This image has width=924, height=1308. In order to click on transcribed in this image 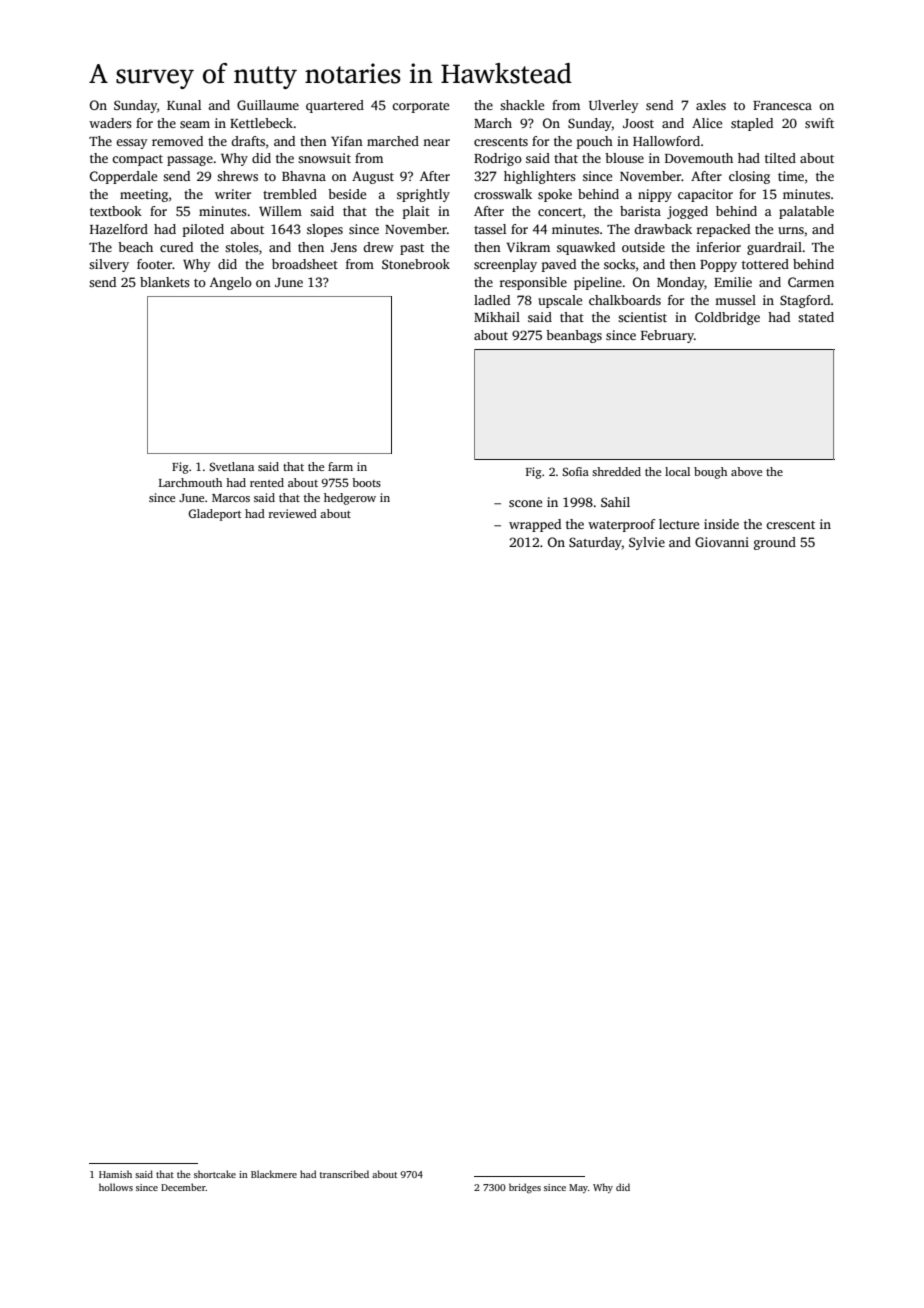, I will do `click(344, 1174)`.
